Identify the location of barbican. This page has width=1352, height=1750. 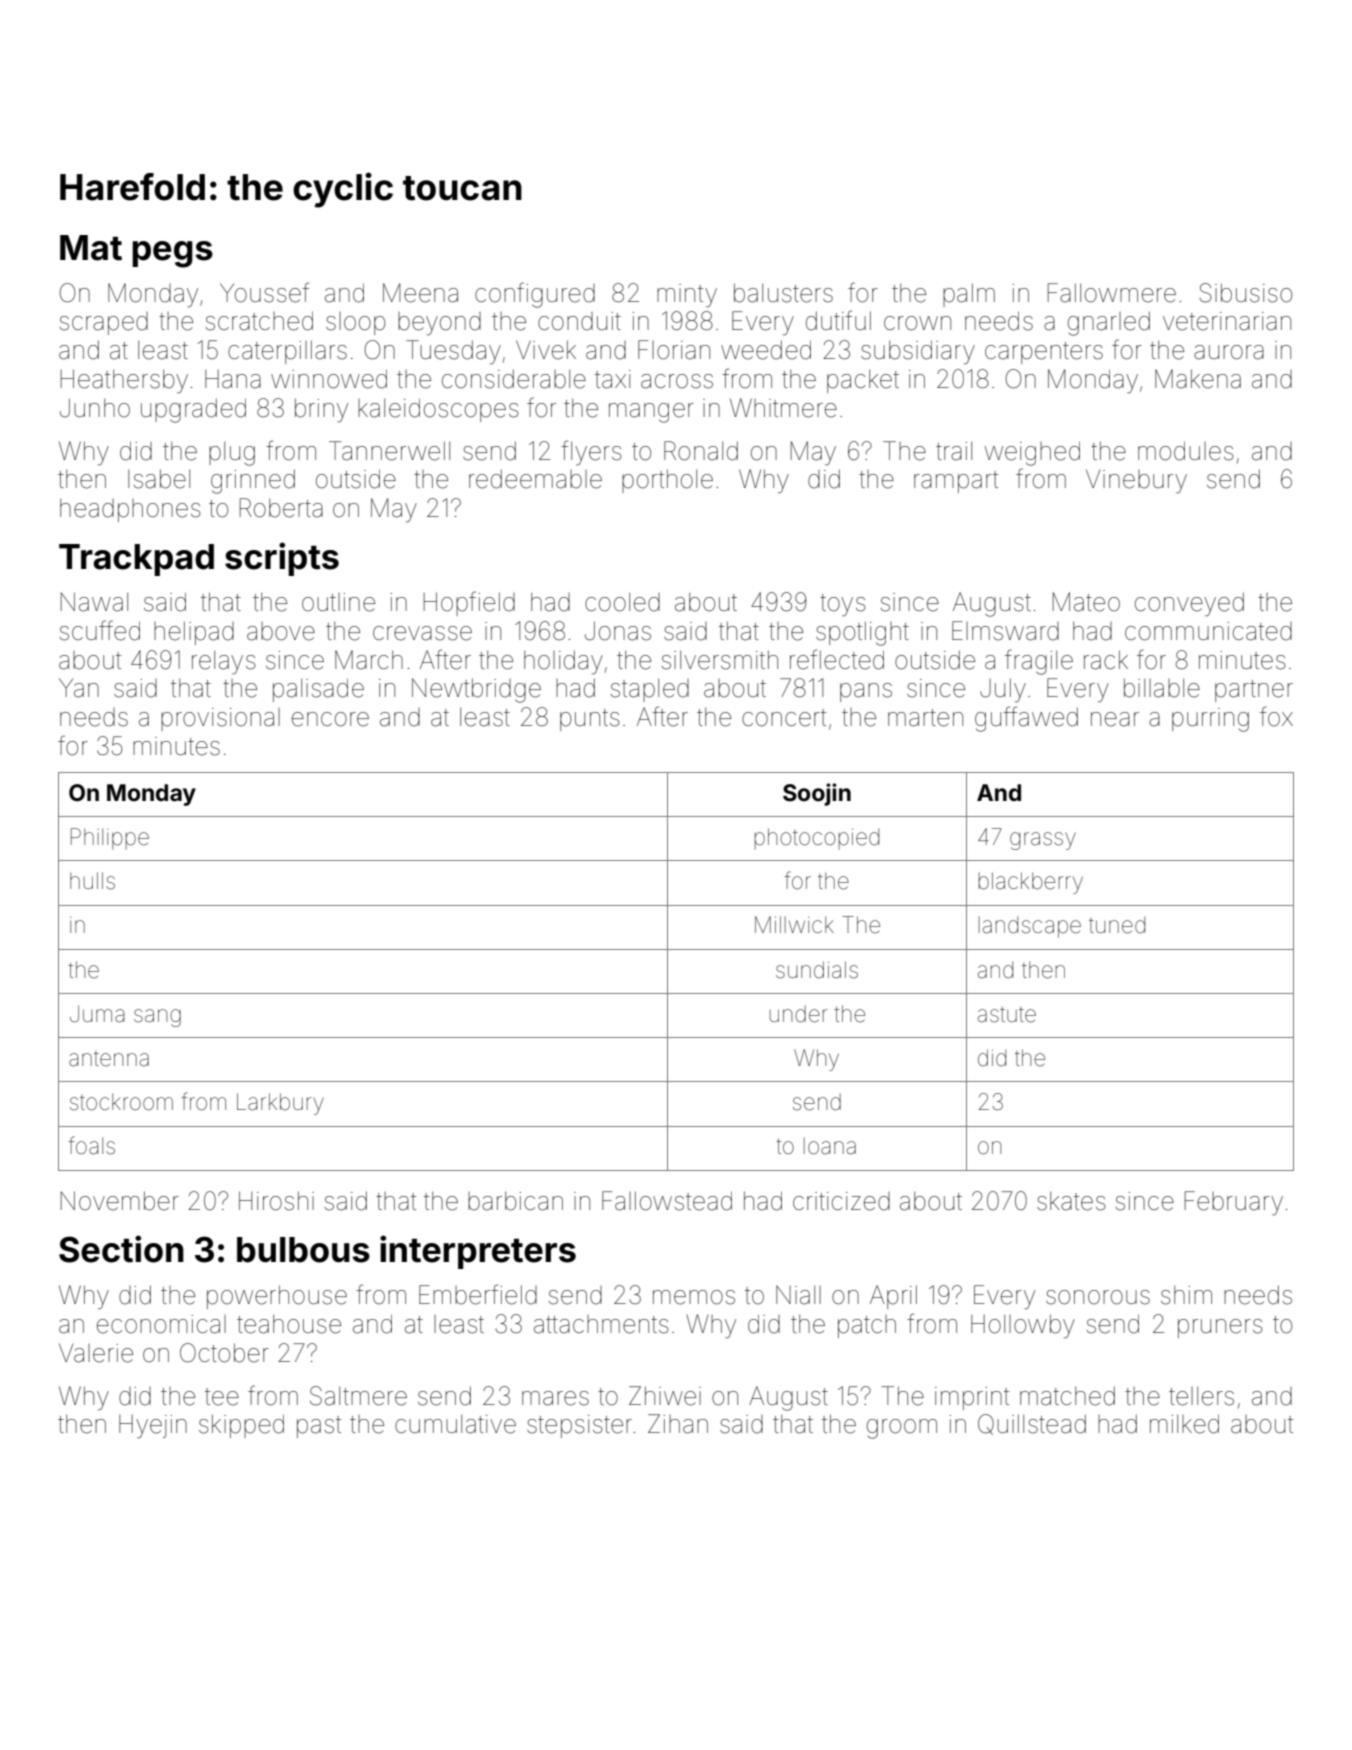
(515, 1201).
